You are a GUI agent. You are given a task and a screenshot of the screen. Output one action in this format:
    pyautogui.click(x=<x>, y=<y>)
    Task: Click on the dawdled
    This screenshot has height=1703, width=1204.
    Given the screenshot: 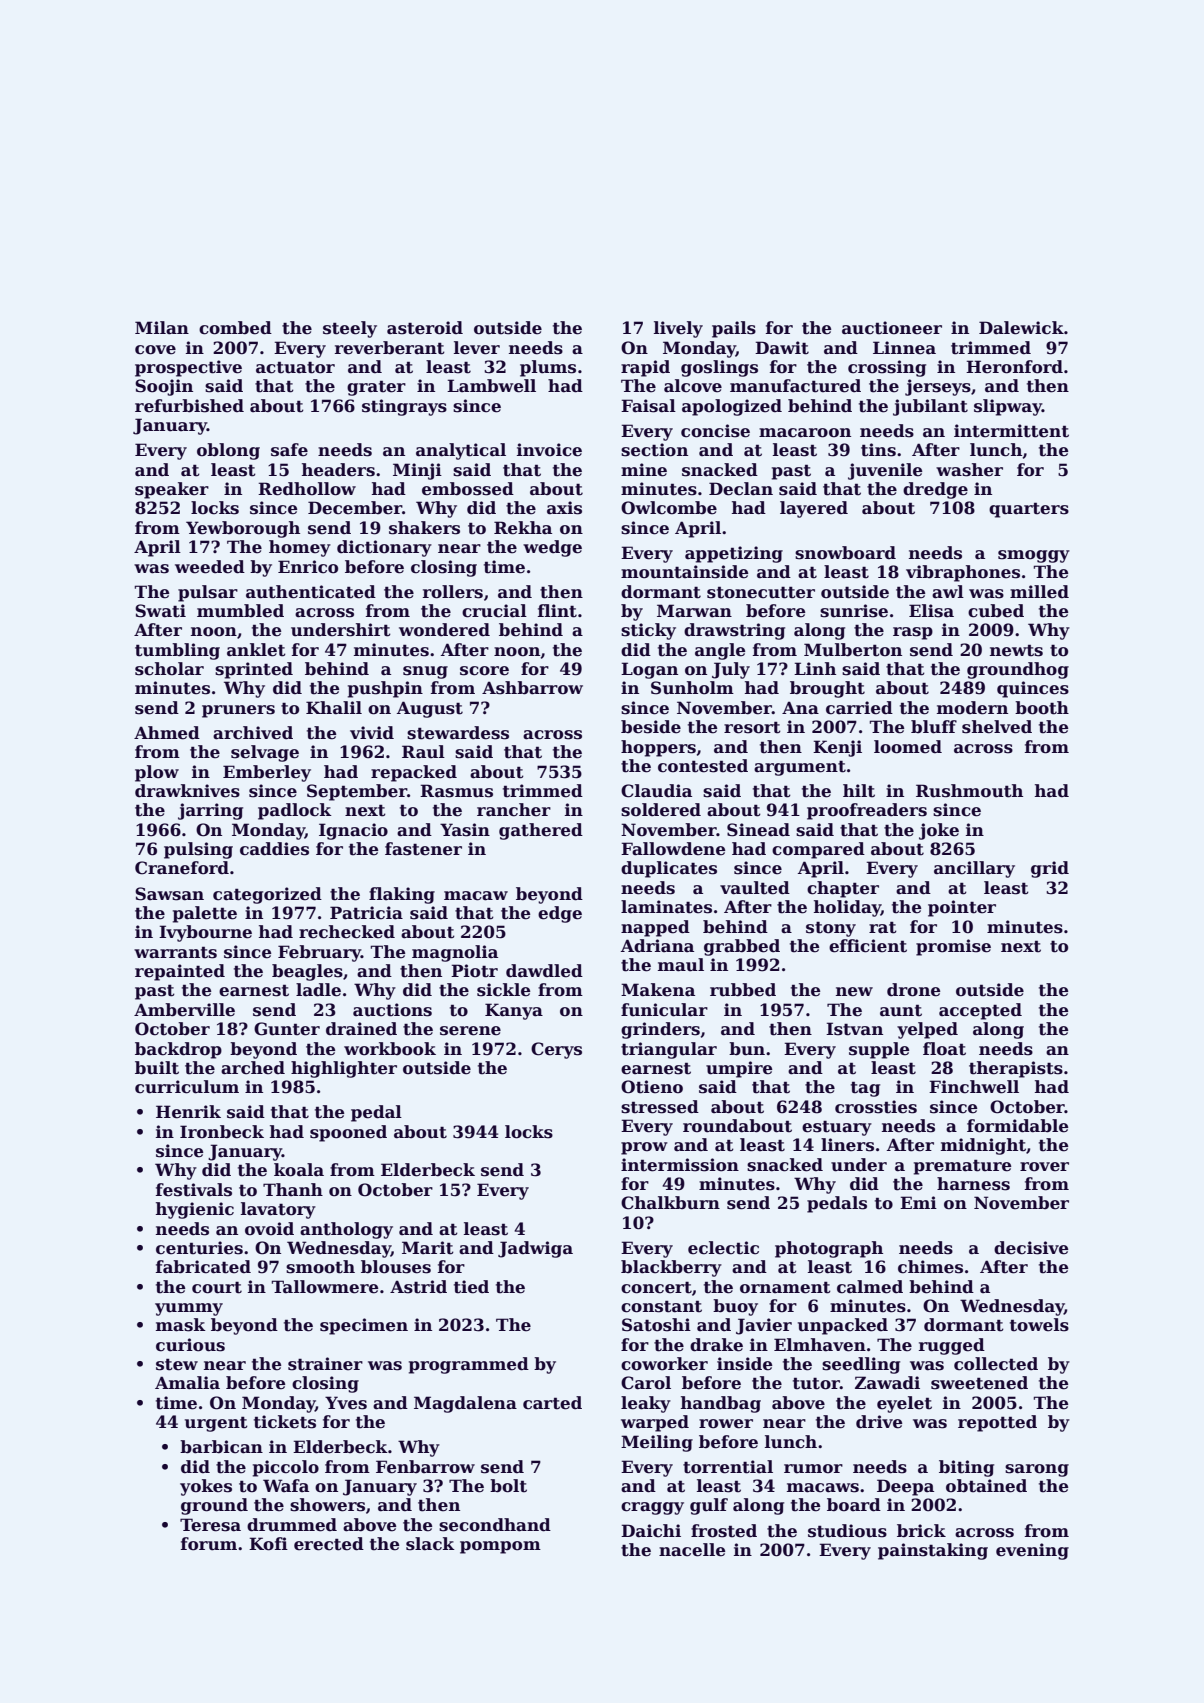 What is the action you would take?
    pyautogui.click(x=544, y=971)
